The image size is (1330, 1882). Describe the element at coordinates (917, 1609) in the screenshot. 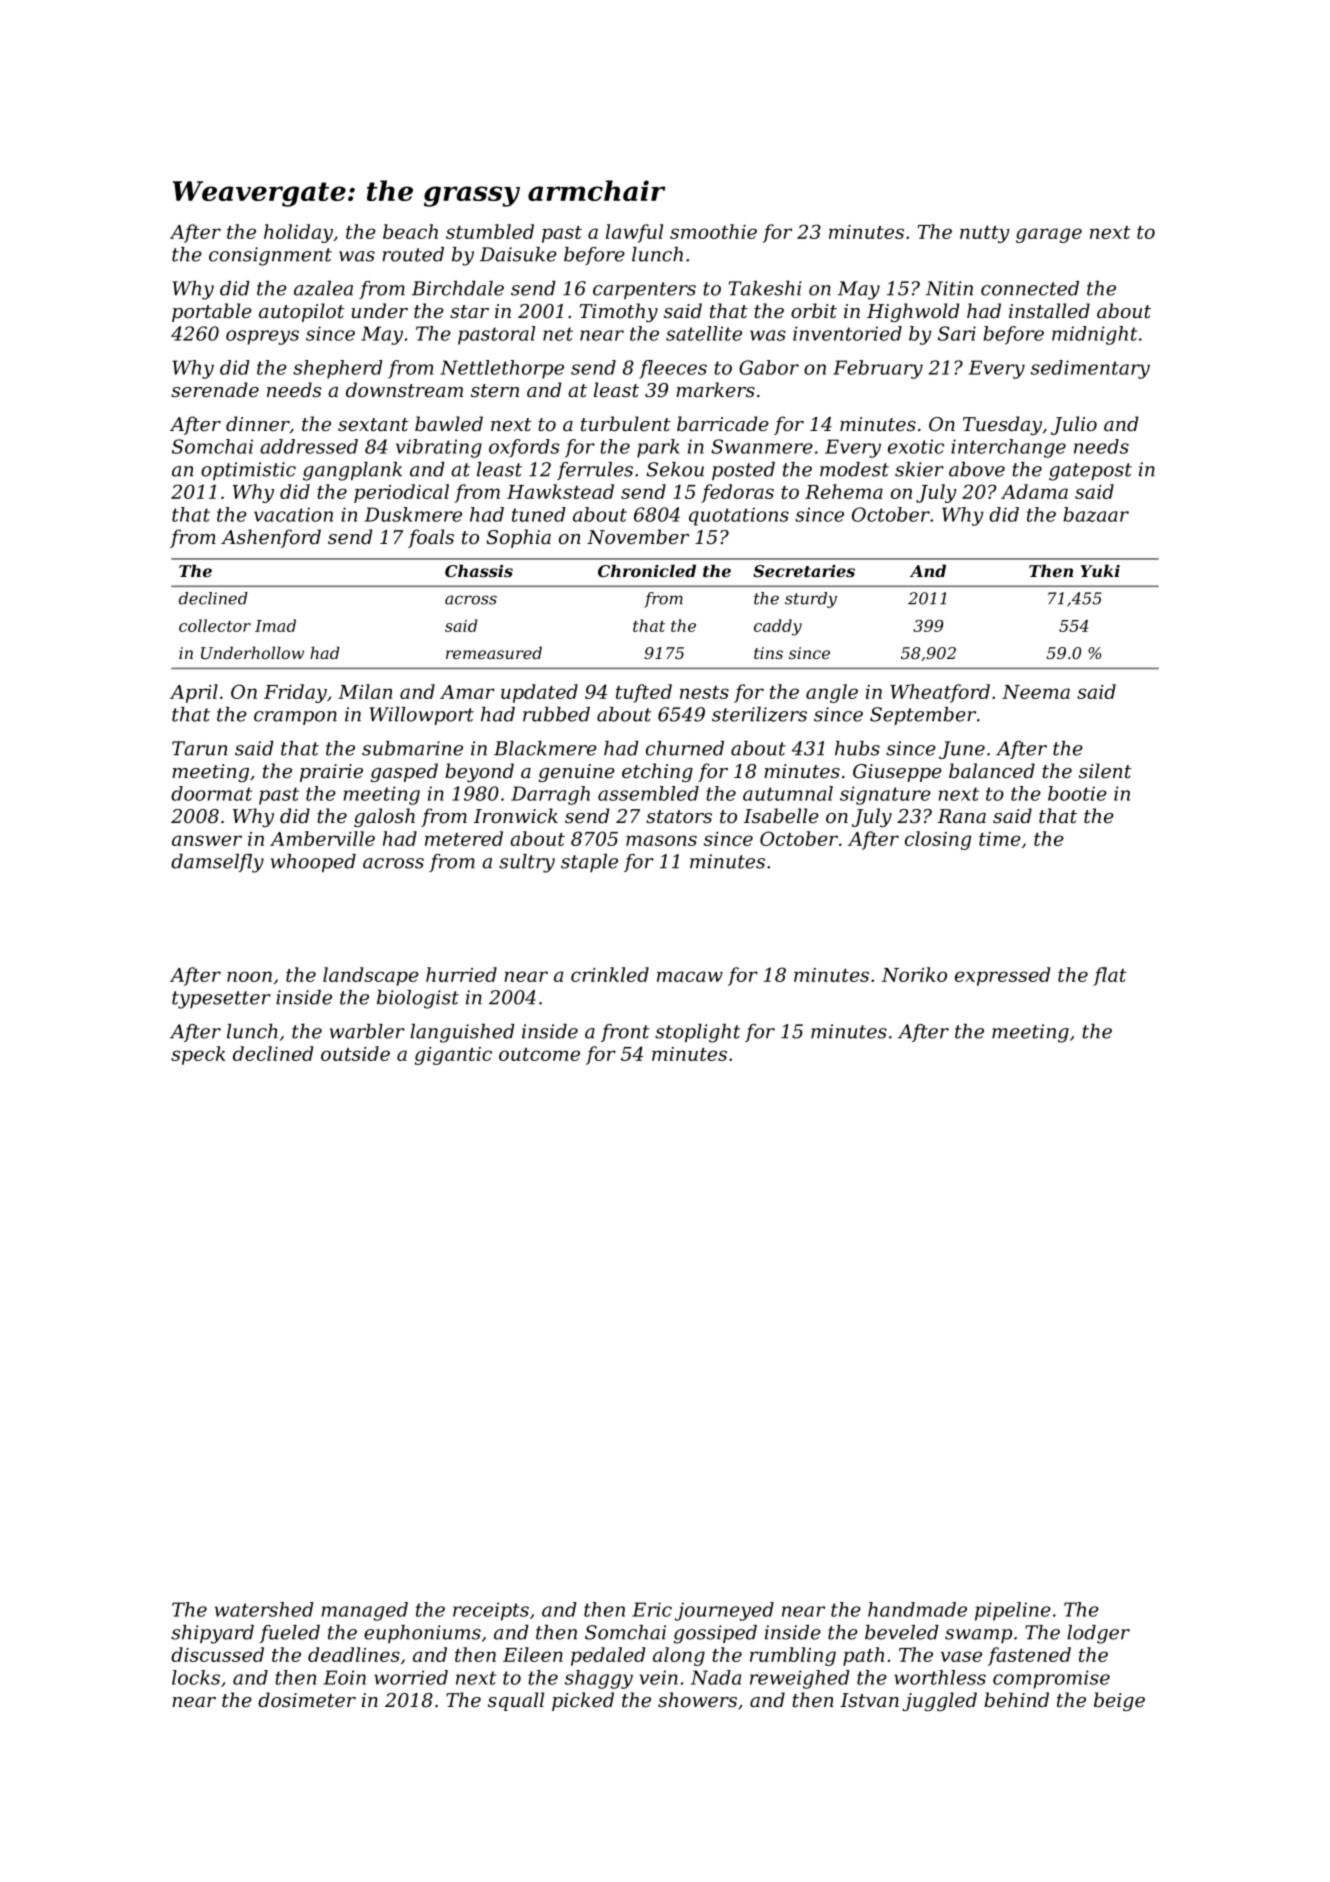

I see `handmade` at that location.
